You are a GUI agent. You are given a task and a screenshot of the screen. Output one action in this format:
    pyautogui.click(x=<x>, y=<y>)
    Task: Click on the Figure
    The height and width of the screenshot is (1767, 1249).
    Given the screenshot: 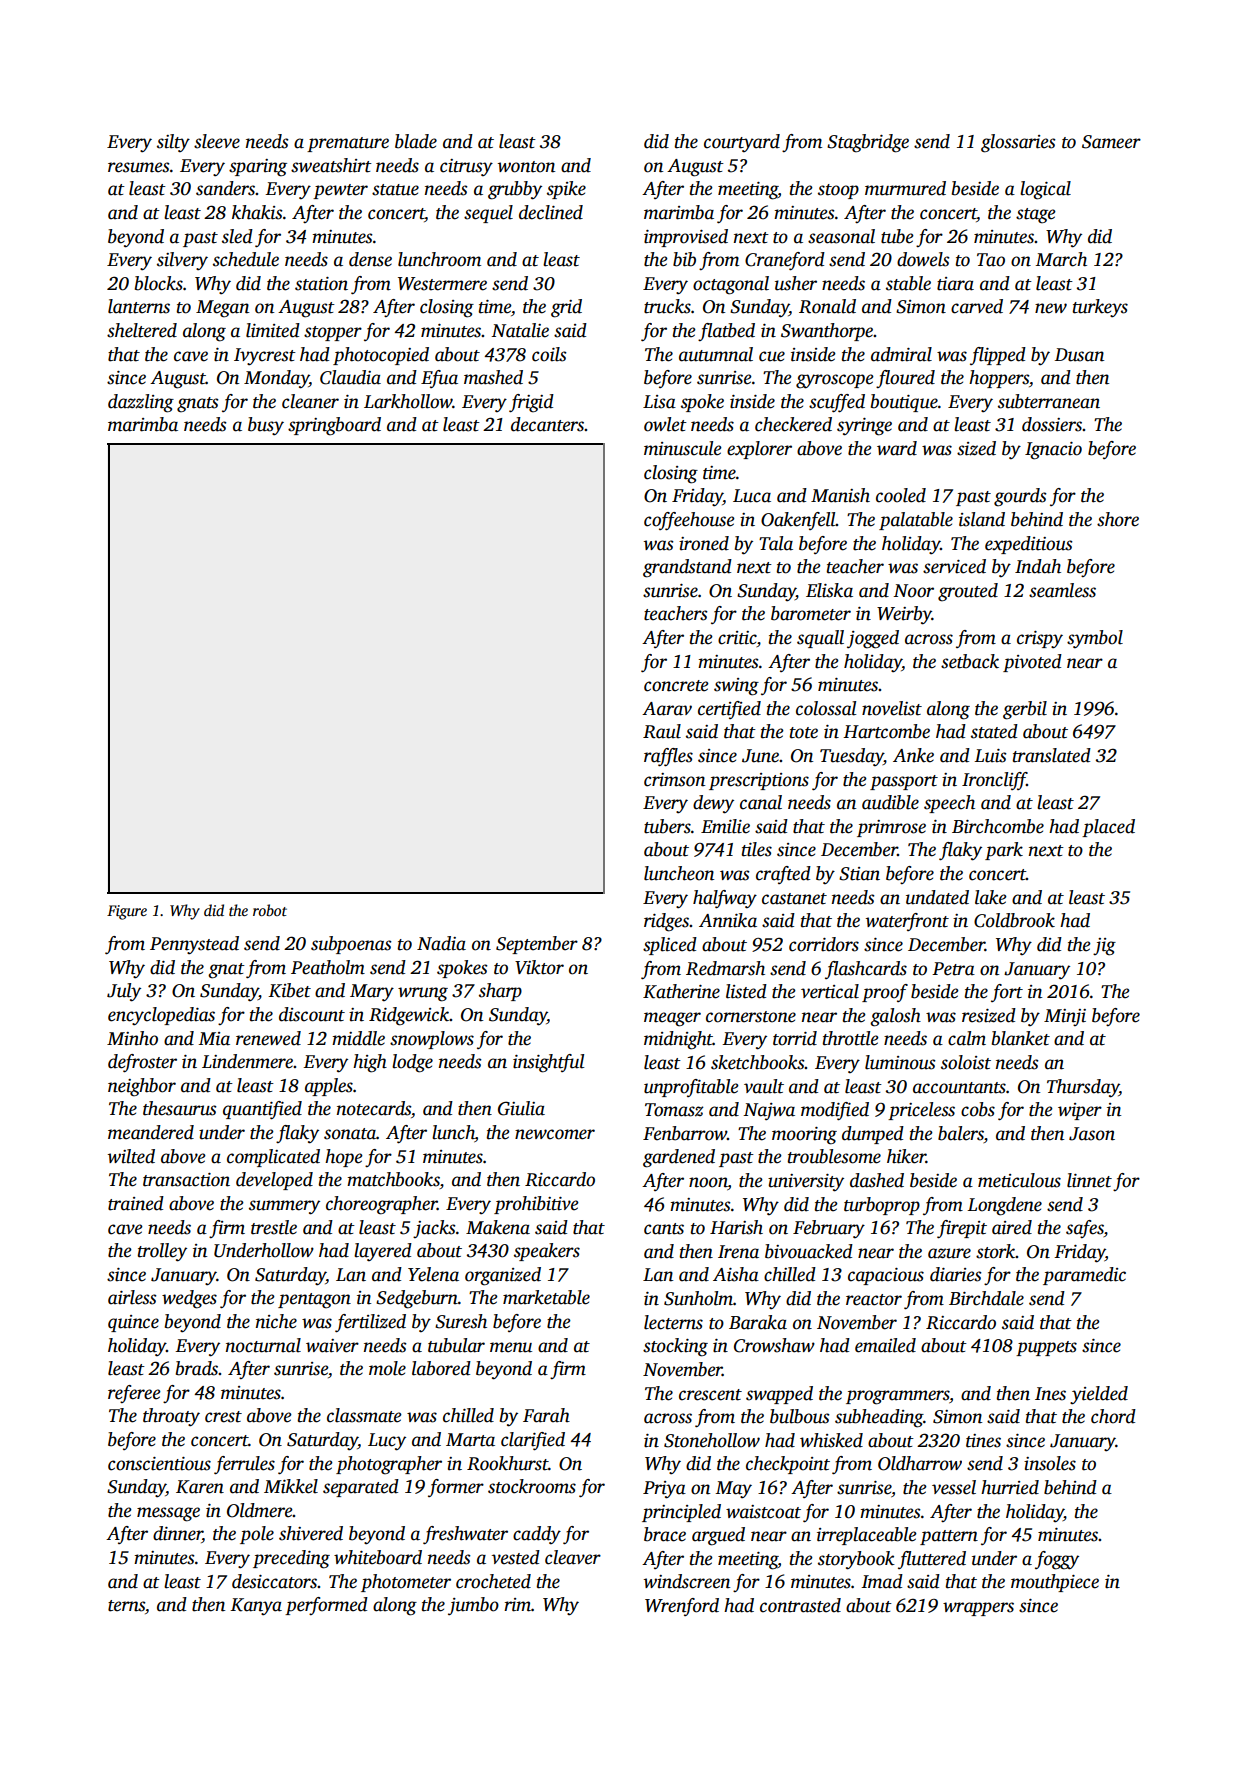 What is the action you would take?
    pyautogui.click(x=127, y=912)
